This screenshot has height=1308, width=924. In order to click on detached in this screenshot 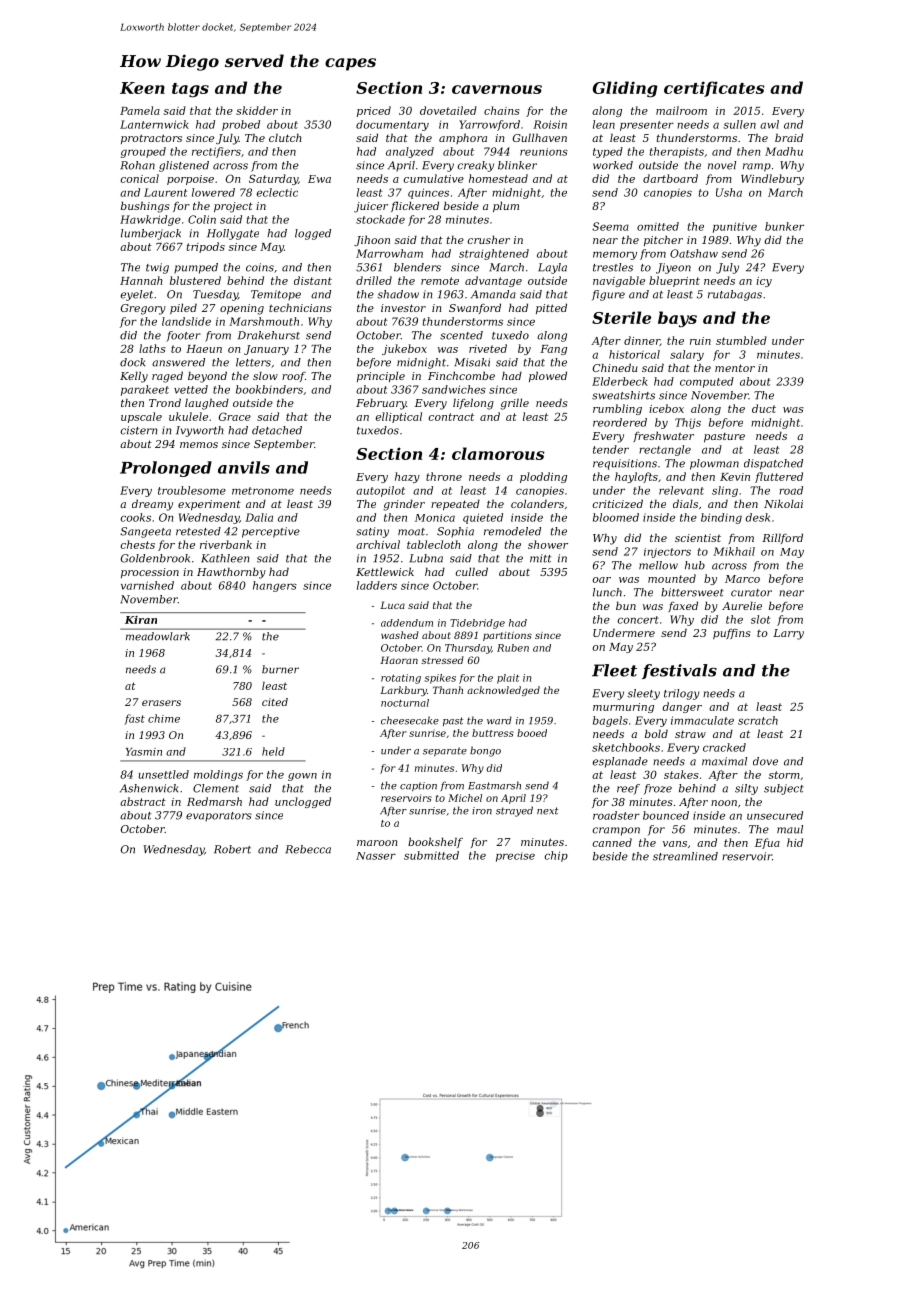, I will do `click(277, 430)`.
